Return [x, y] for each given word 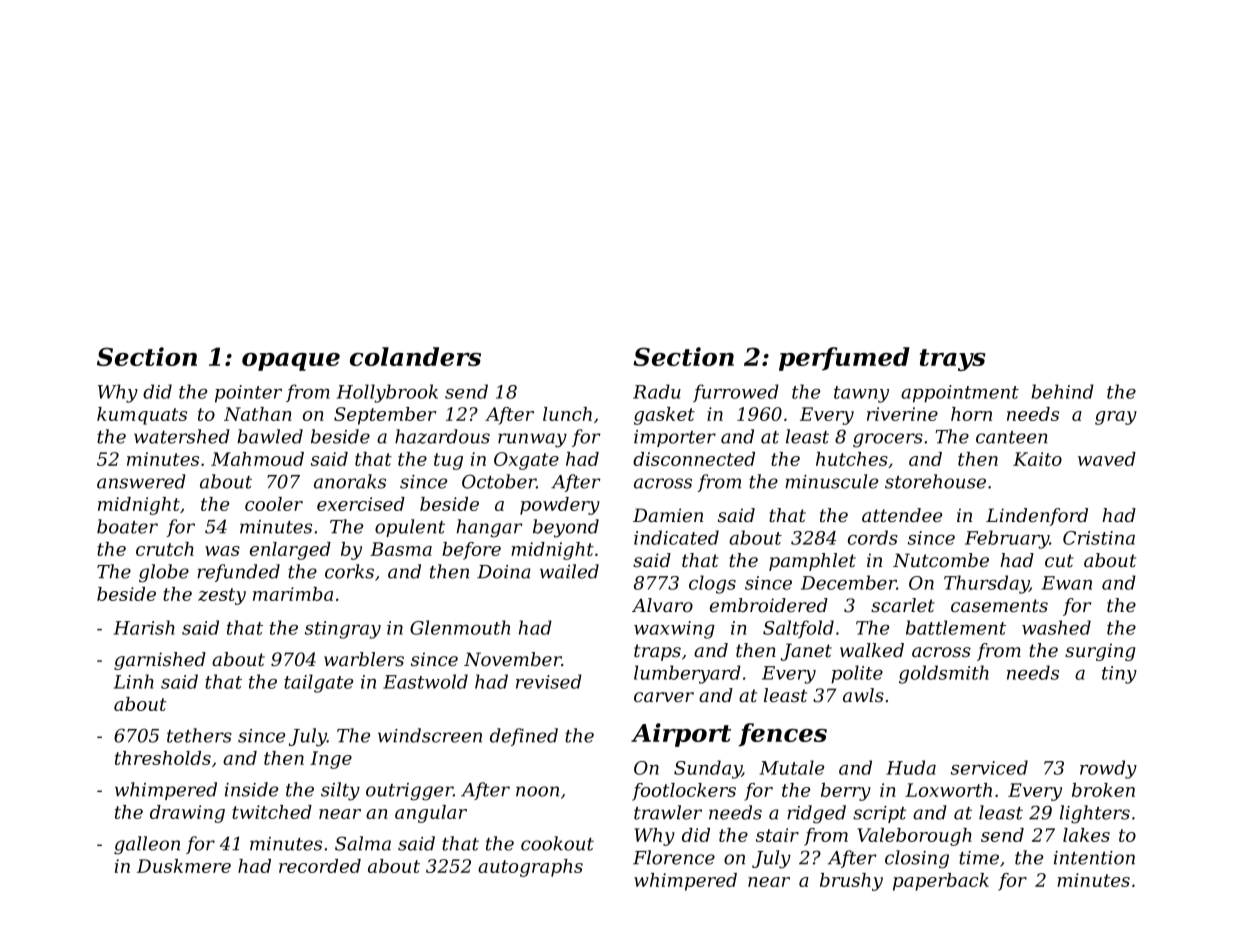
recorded [320, 866]
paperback [941, 882]
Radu [657, 391]
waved [1107, 459]
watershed [182, 436]
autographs [530, 868]
